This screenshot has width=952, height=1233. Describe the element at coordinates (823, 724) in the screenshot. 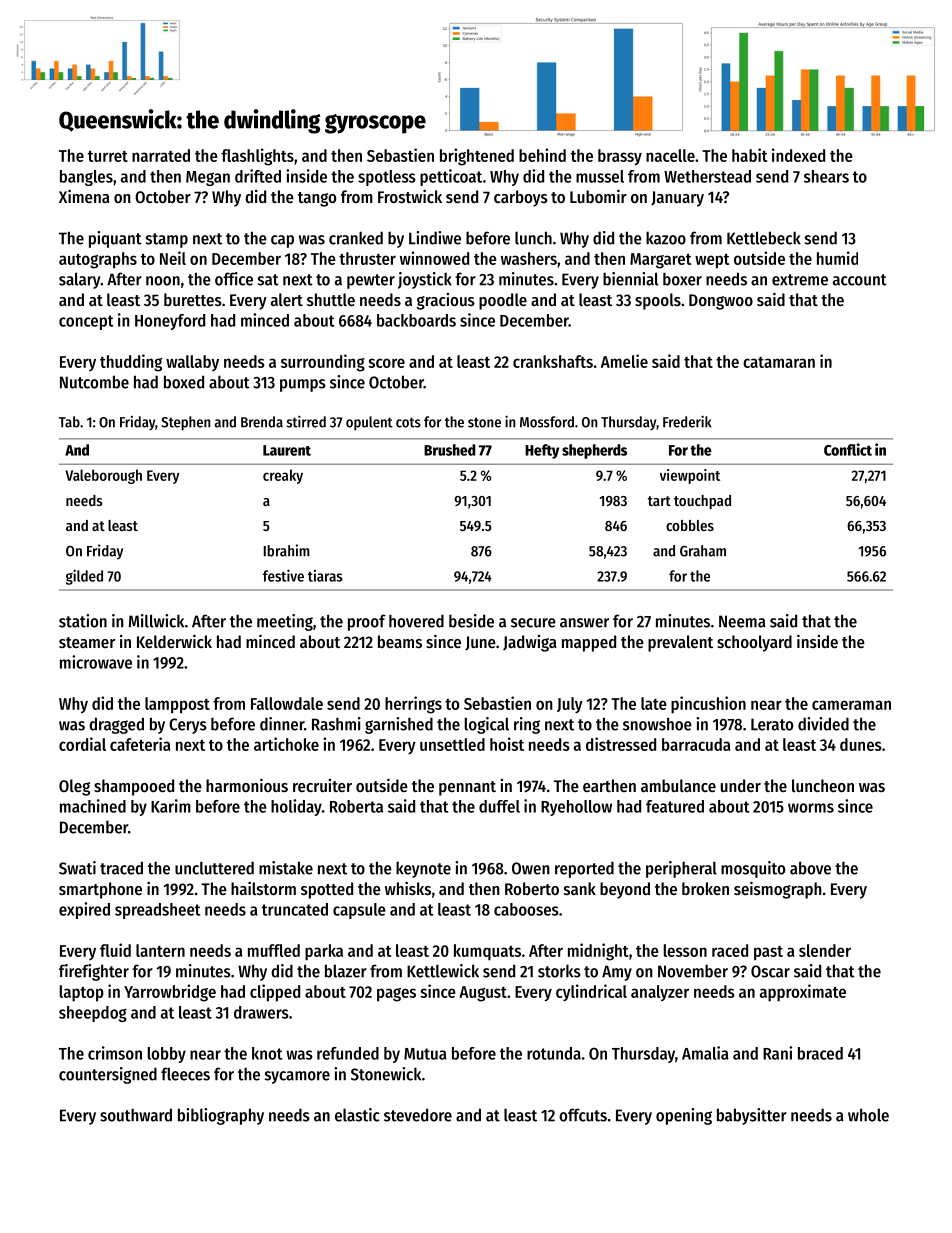

I see `divided` at that location.
